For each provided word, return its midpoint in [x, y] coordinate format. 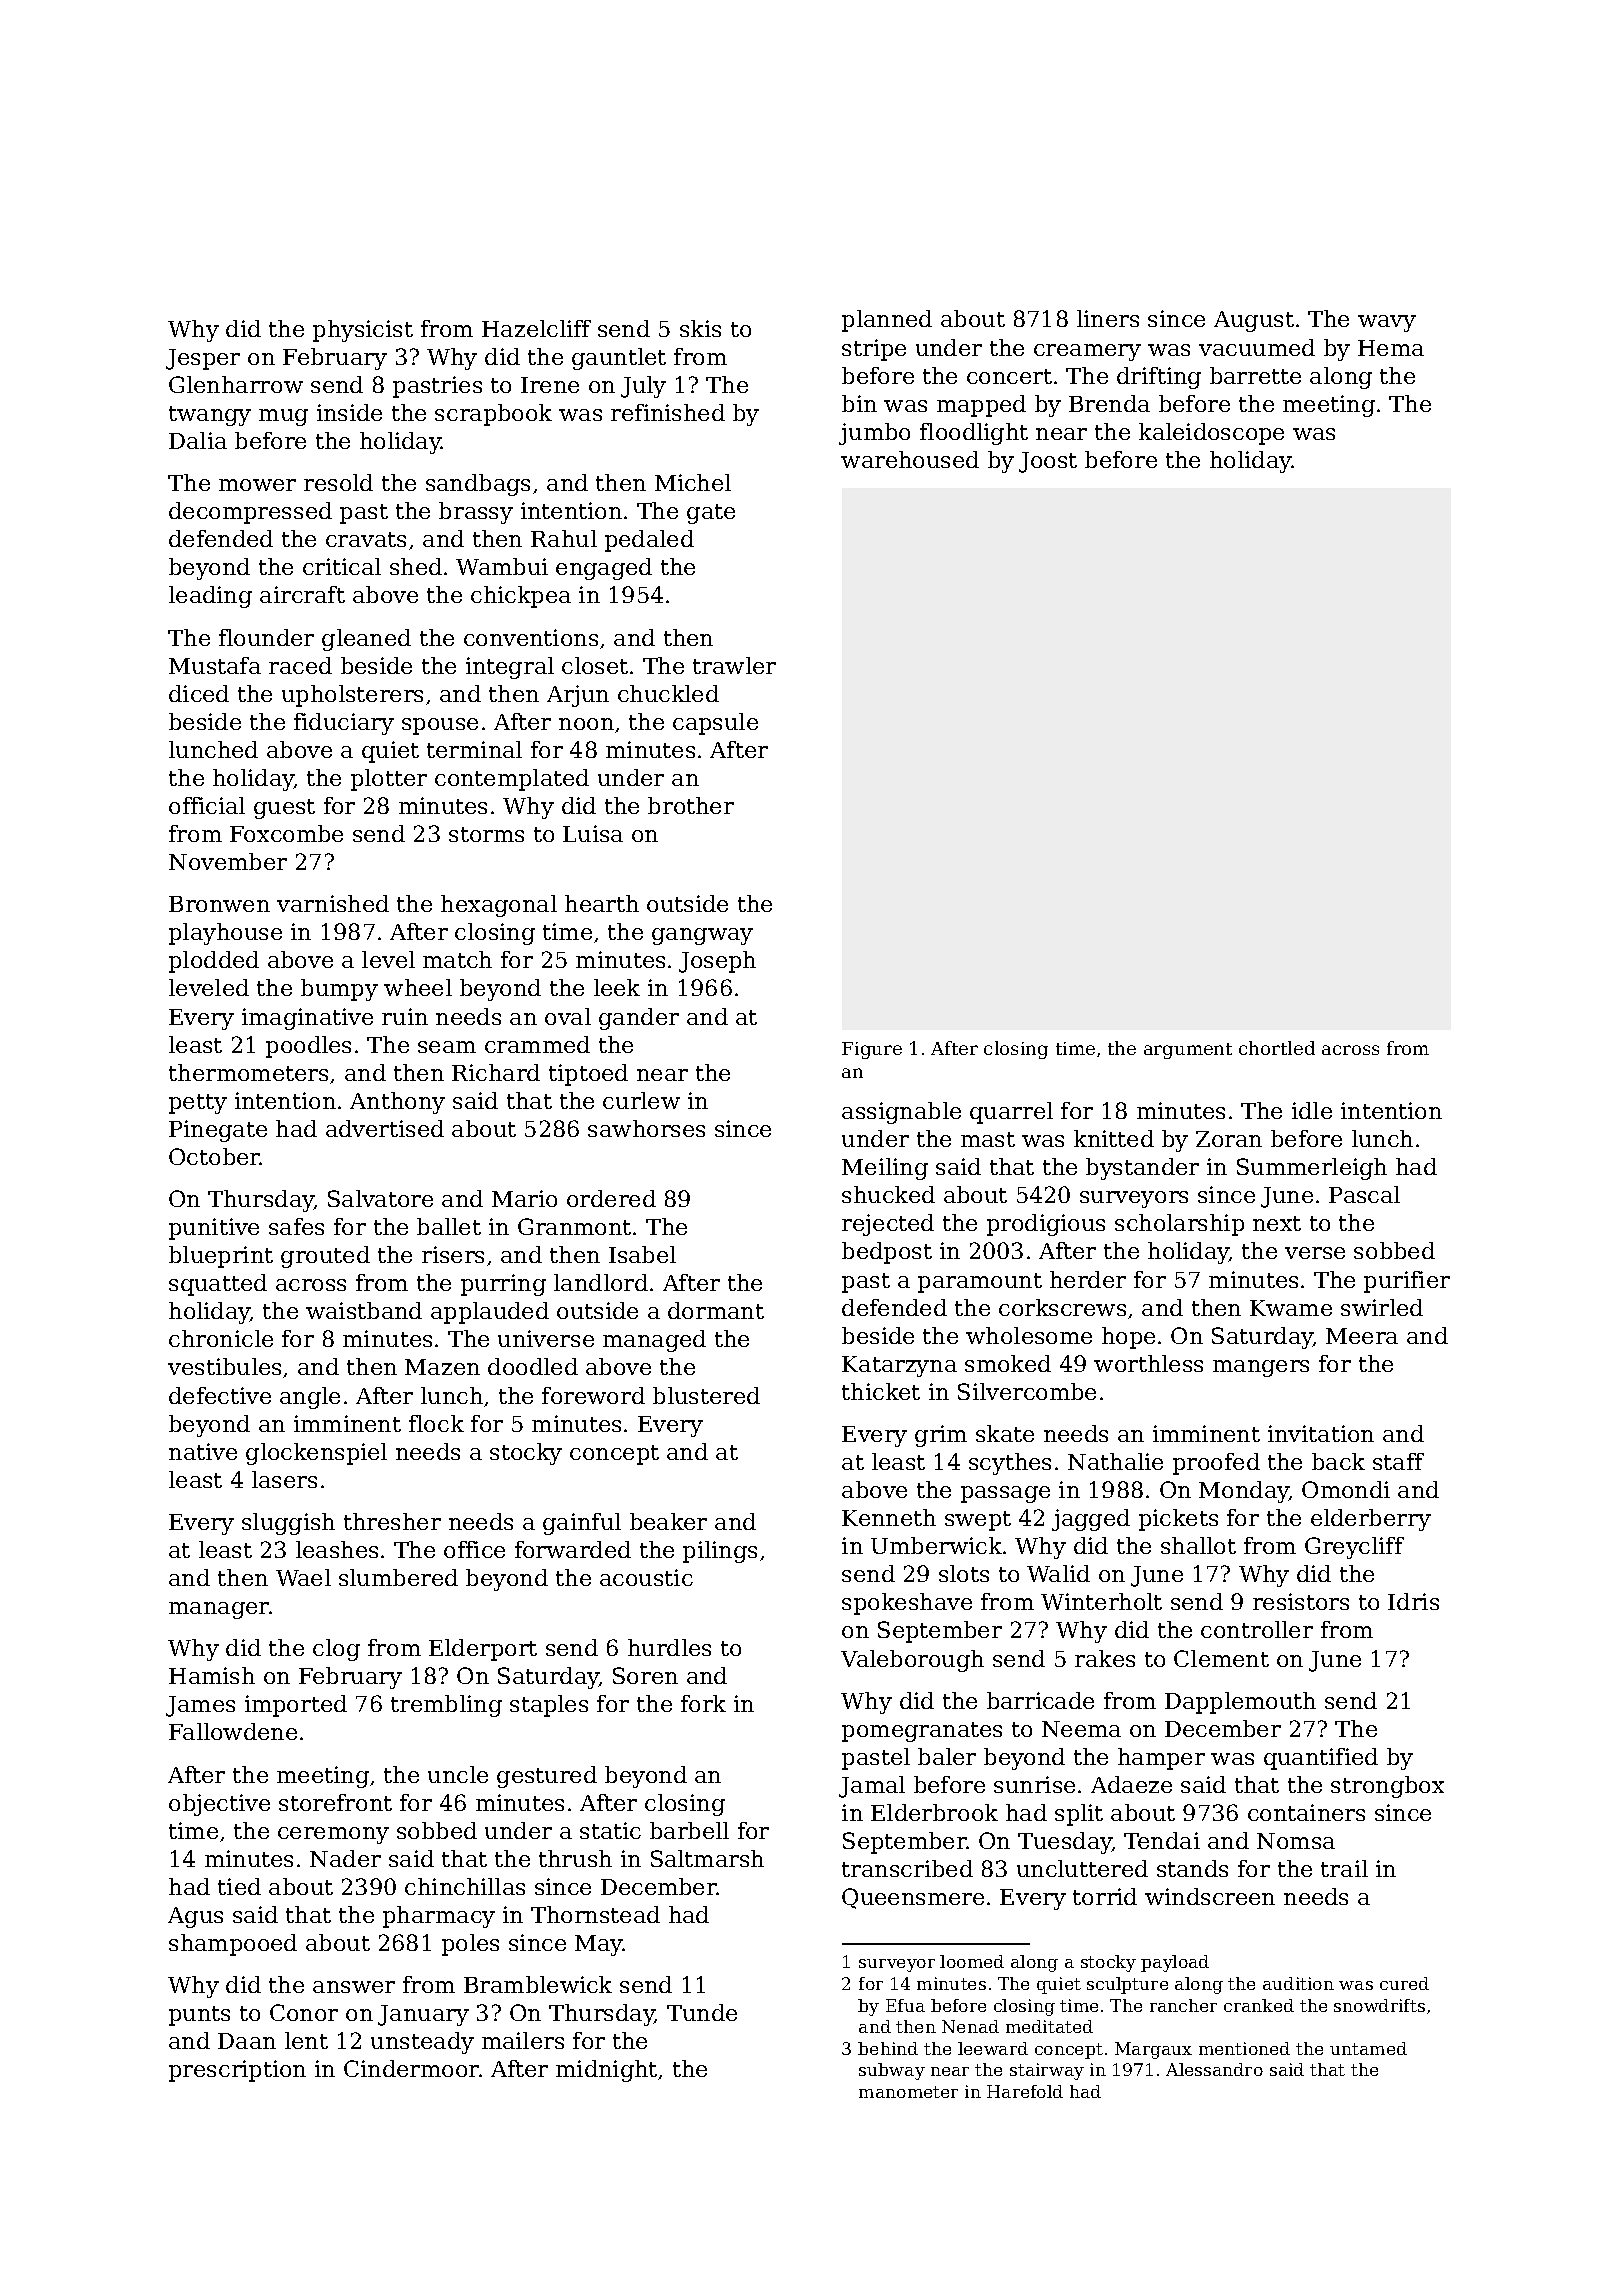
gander [639, 1019]
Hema [1391, 348]
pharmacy [439, 1917]
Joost [1048, 462]
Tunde [702, 2012]
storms [486, 834]
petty [198, 1104]
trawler [734, 665]
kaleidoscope [1211, 434]
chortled [1277, 1048]
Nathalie [1115, 1461]
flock [436, 1423]
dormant [716, 1310]
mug [283, 417]
